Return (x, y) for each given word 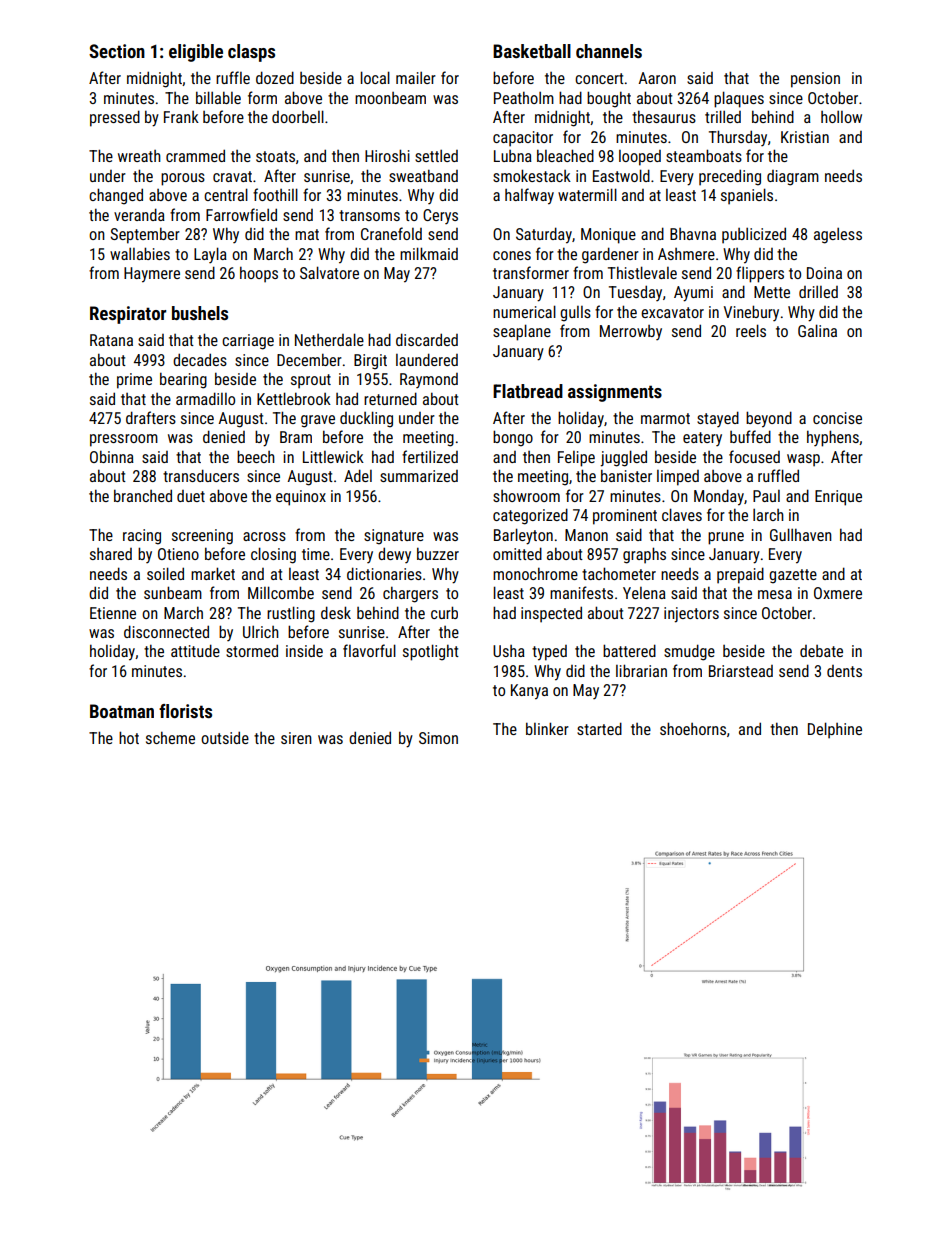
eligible (196, 53)
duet (191, 496)
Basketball (532, 51)
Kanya (529, 692)
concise (837, 418)
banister (626, 475)
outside (225, 737)
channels (609, 51)
